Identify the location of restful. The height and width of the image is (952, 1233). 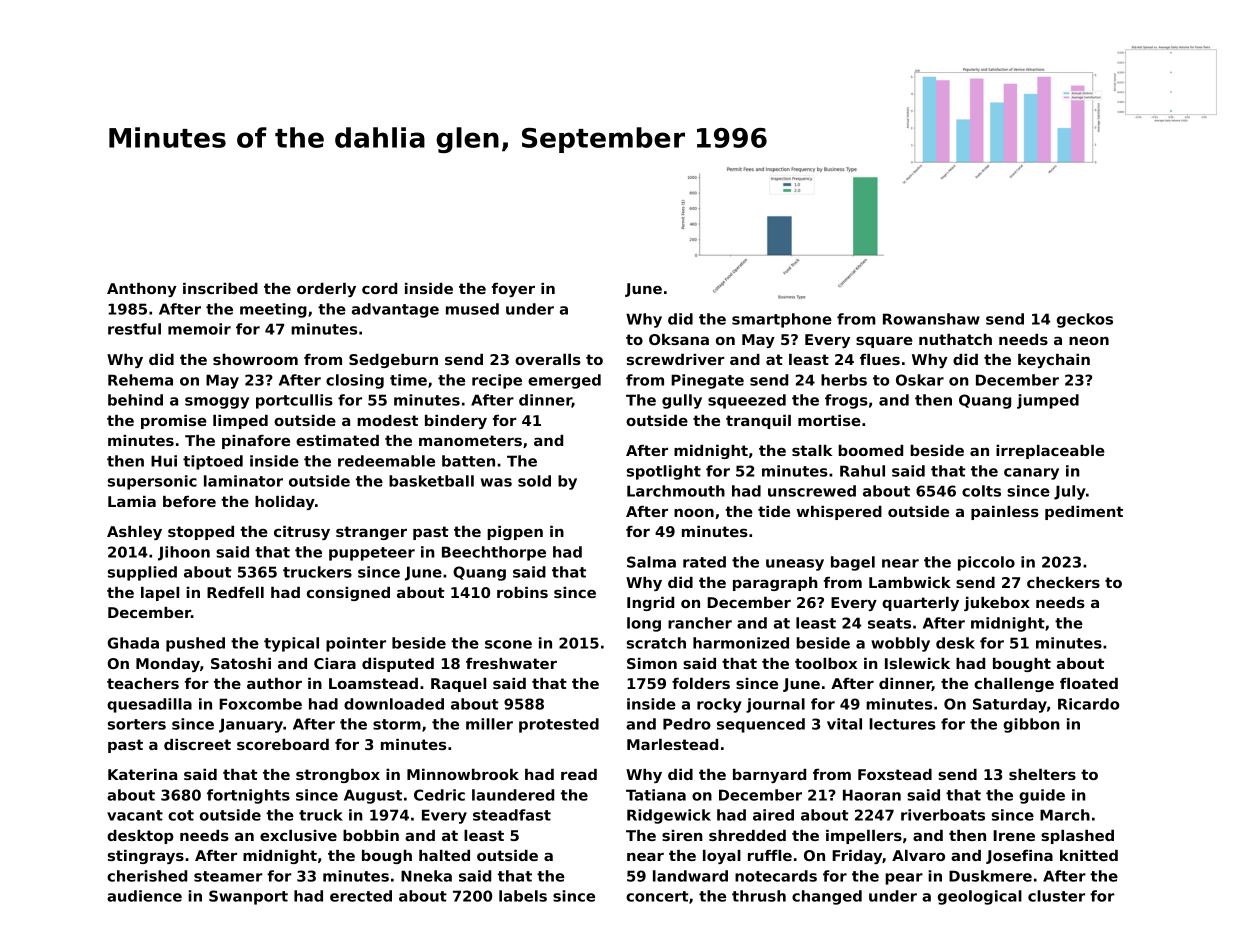
(134, 329).
